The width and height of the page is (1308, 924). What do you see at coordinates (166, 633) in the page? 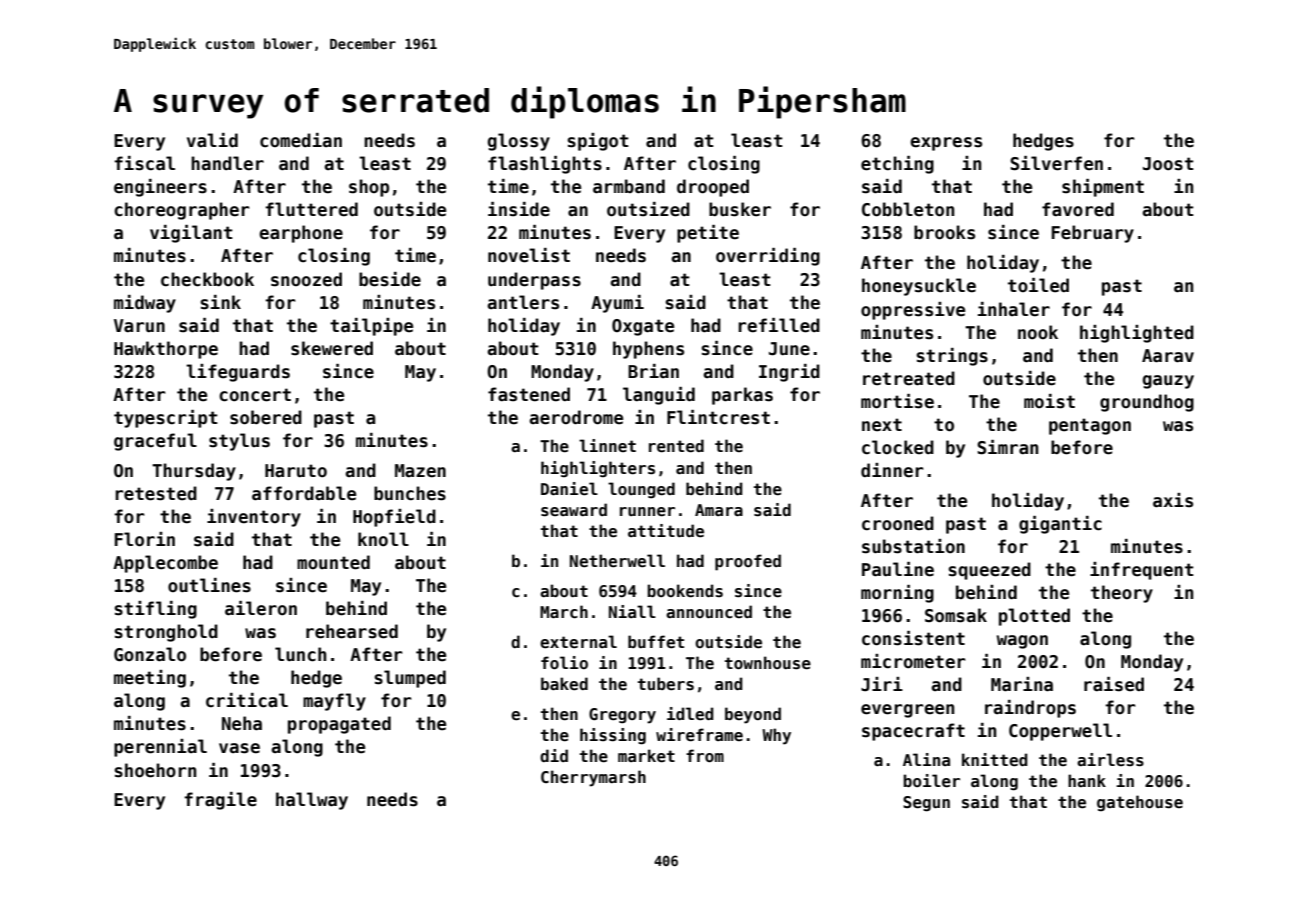
I see `stronghold` at bounding box center [166, 633].
